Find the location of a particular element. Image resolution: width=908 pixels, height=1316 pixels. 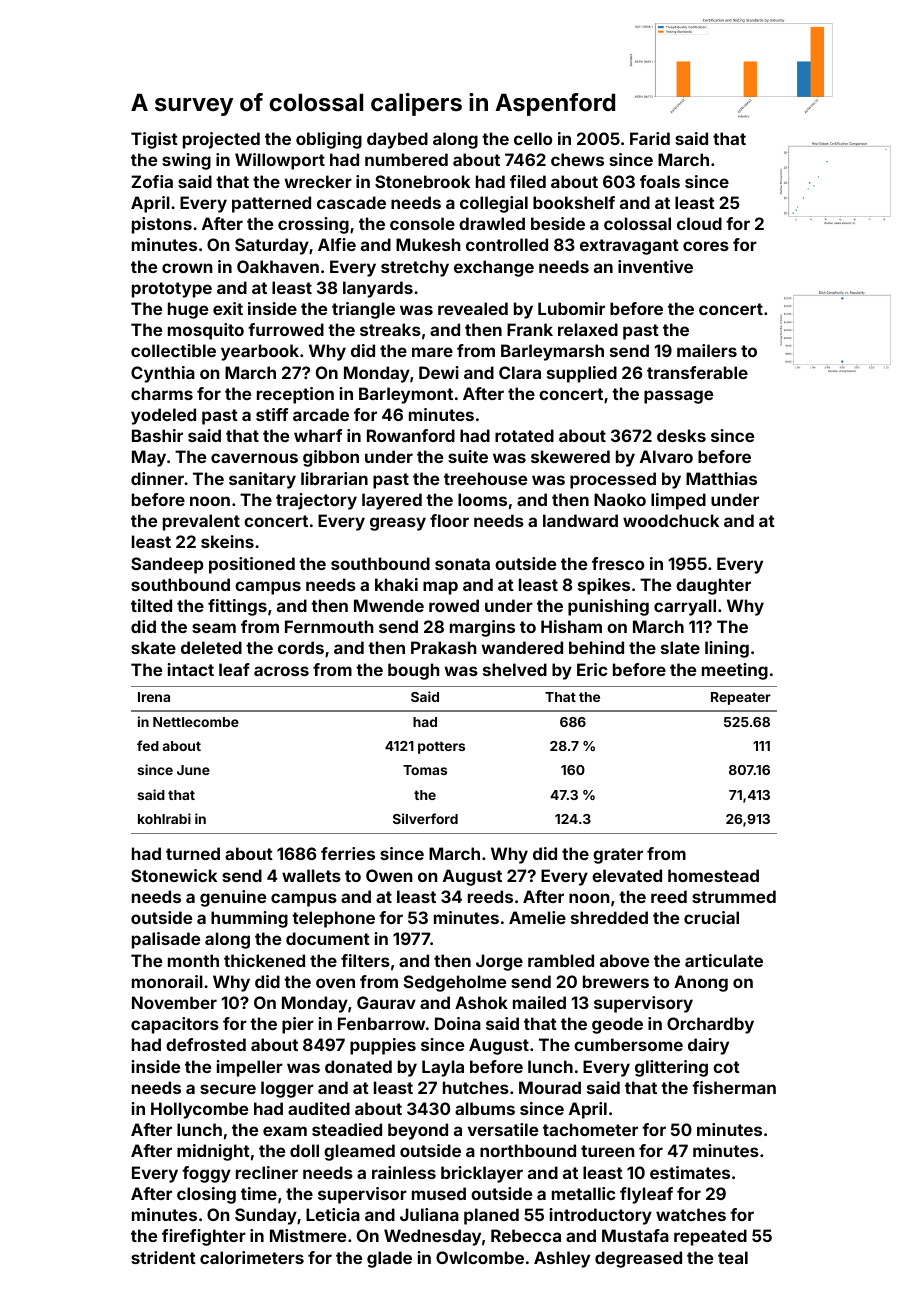

Owlcombe is located at coordinates (480, 1257).
